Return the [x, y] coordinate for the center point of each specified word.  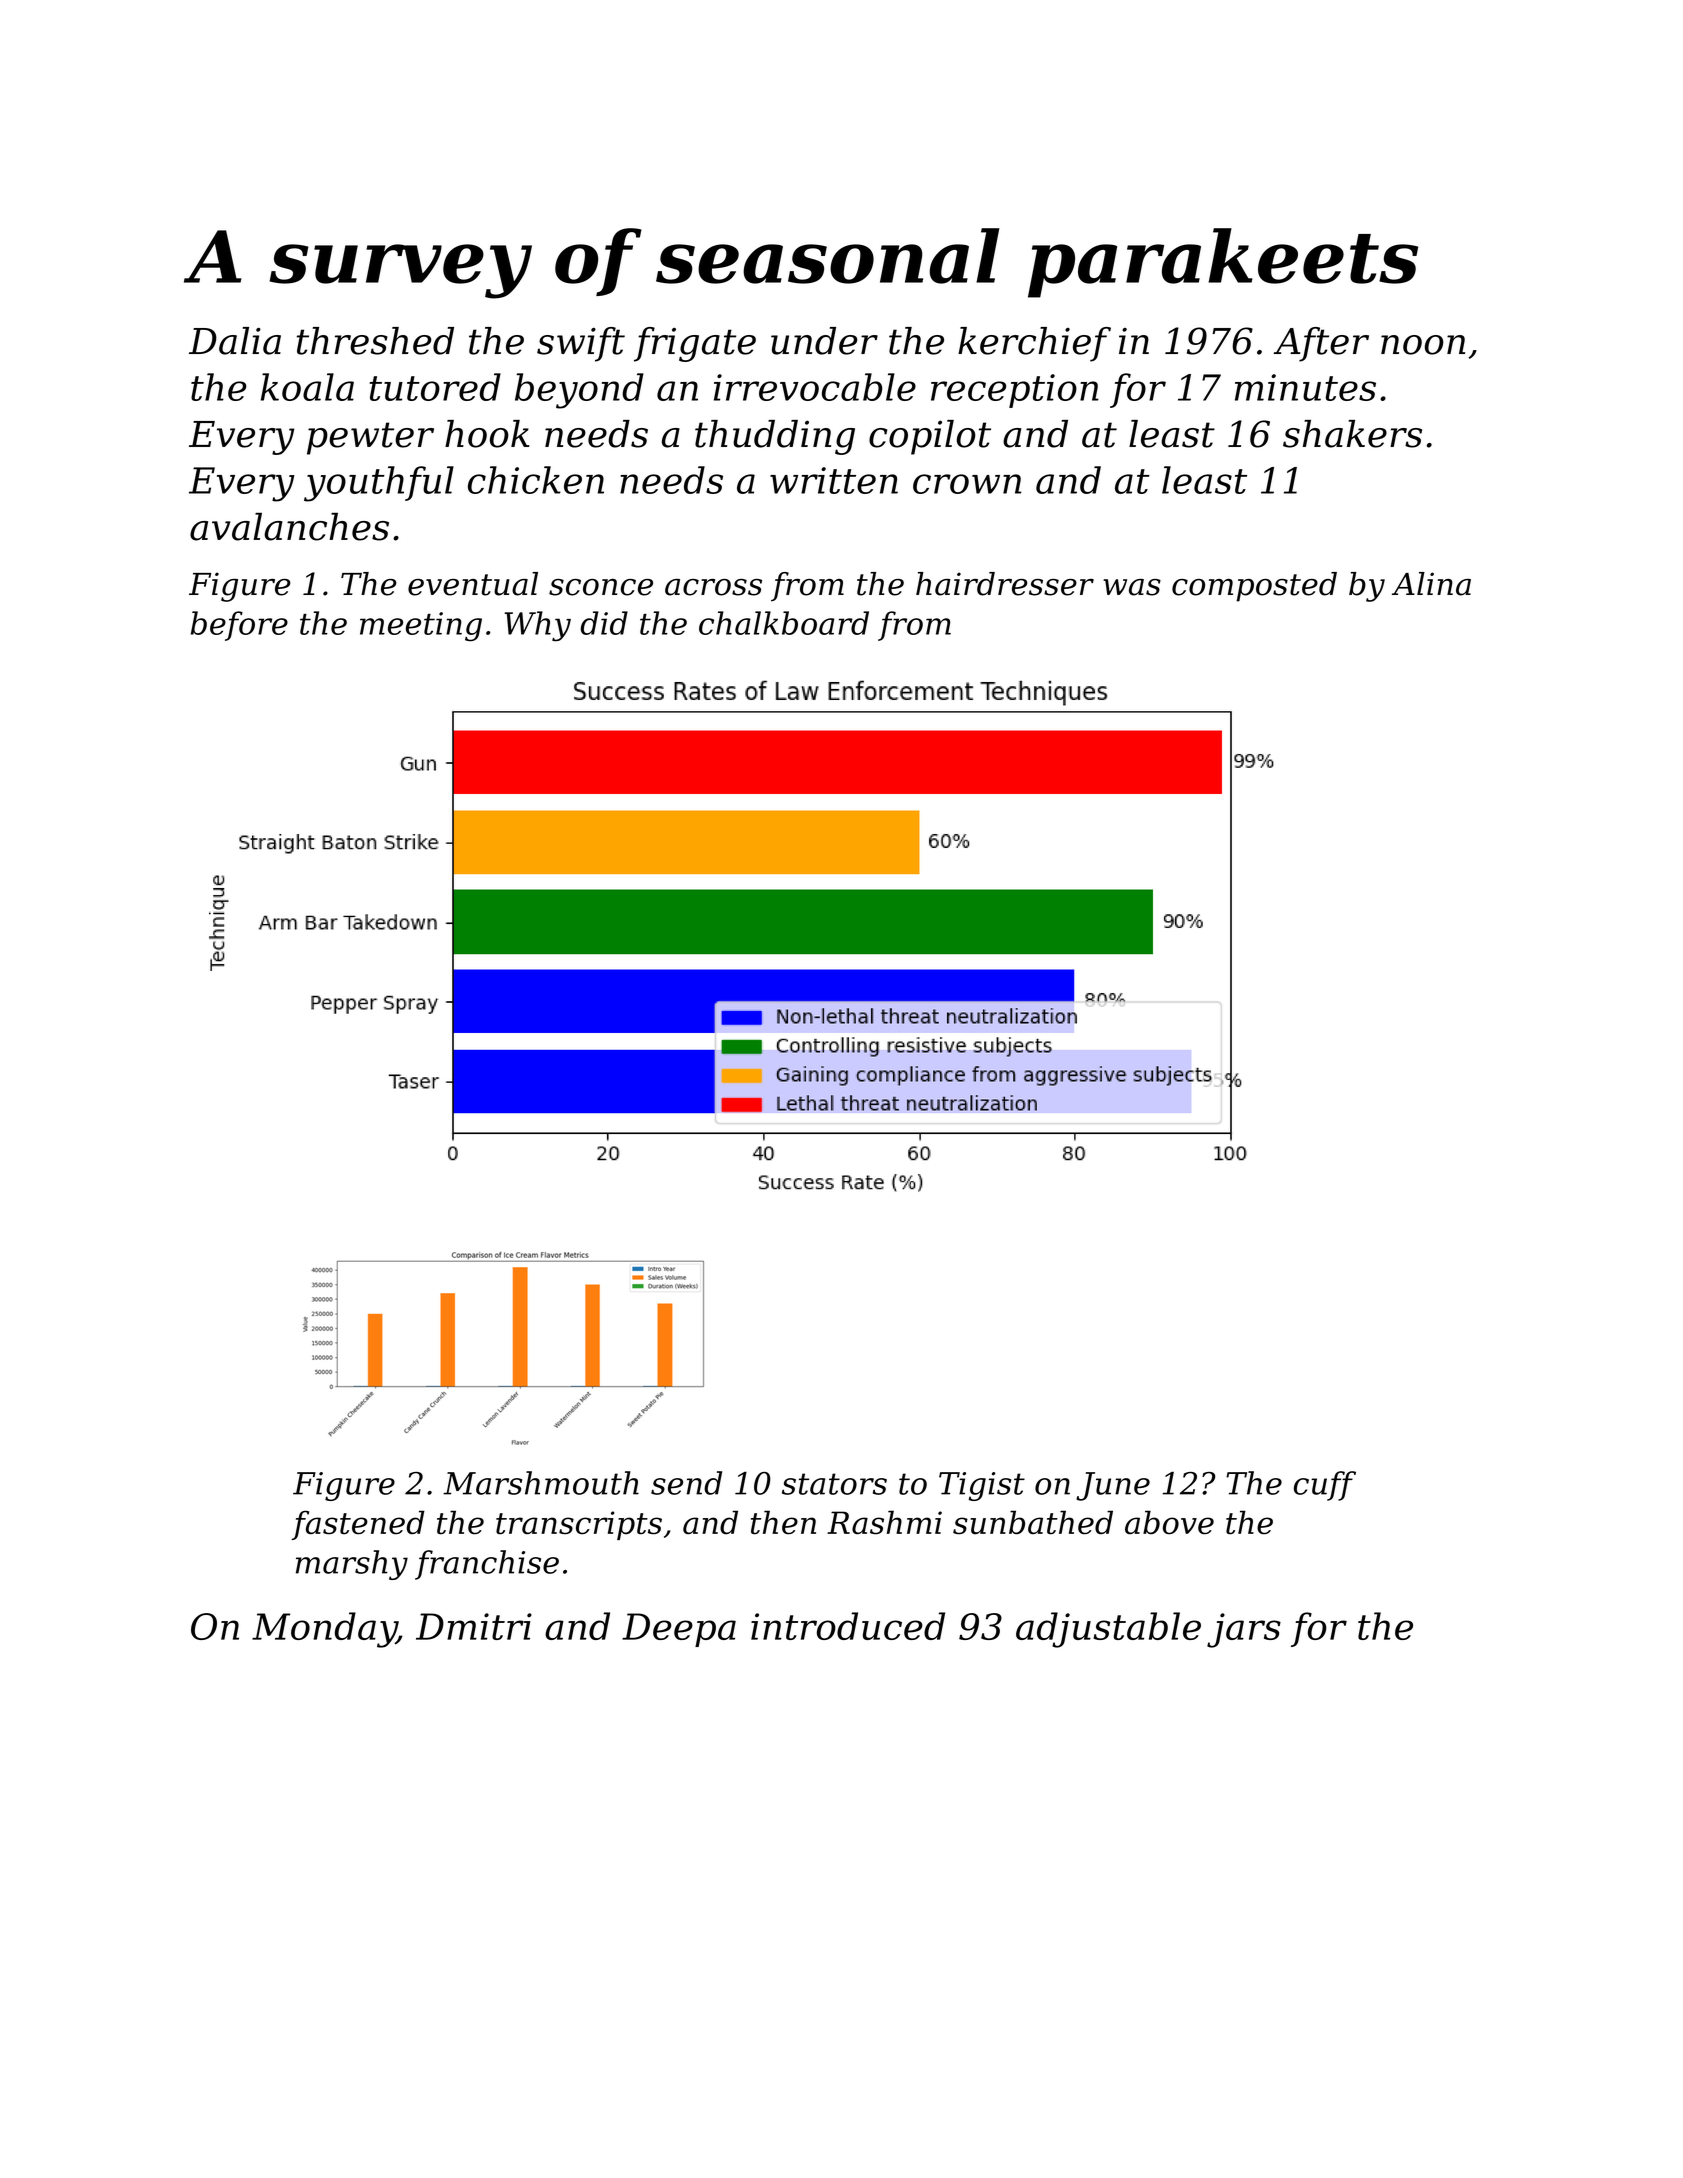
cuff [1325, 1486]
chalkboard [784, 623]
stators [834, 1484]
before [239, 626]
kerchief [1034, 344]
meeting [421, 627]
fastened [358, 1525]
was [1132, 587]
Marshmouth [541, 1483]
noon [1423, 345]
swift [581, 344]
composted [1254, 587]
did [604, 623]
